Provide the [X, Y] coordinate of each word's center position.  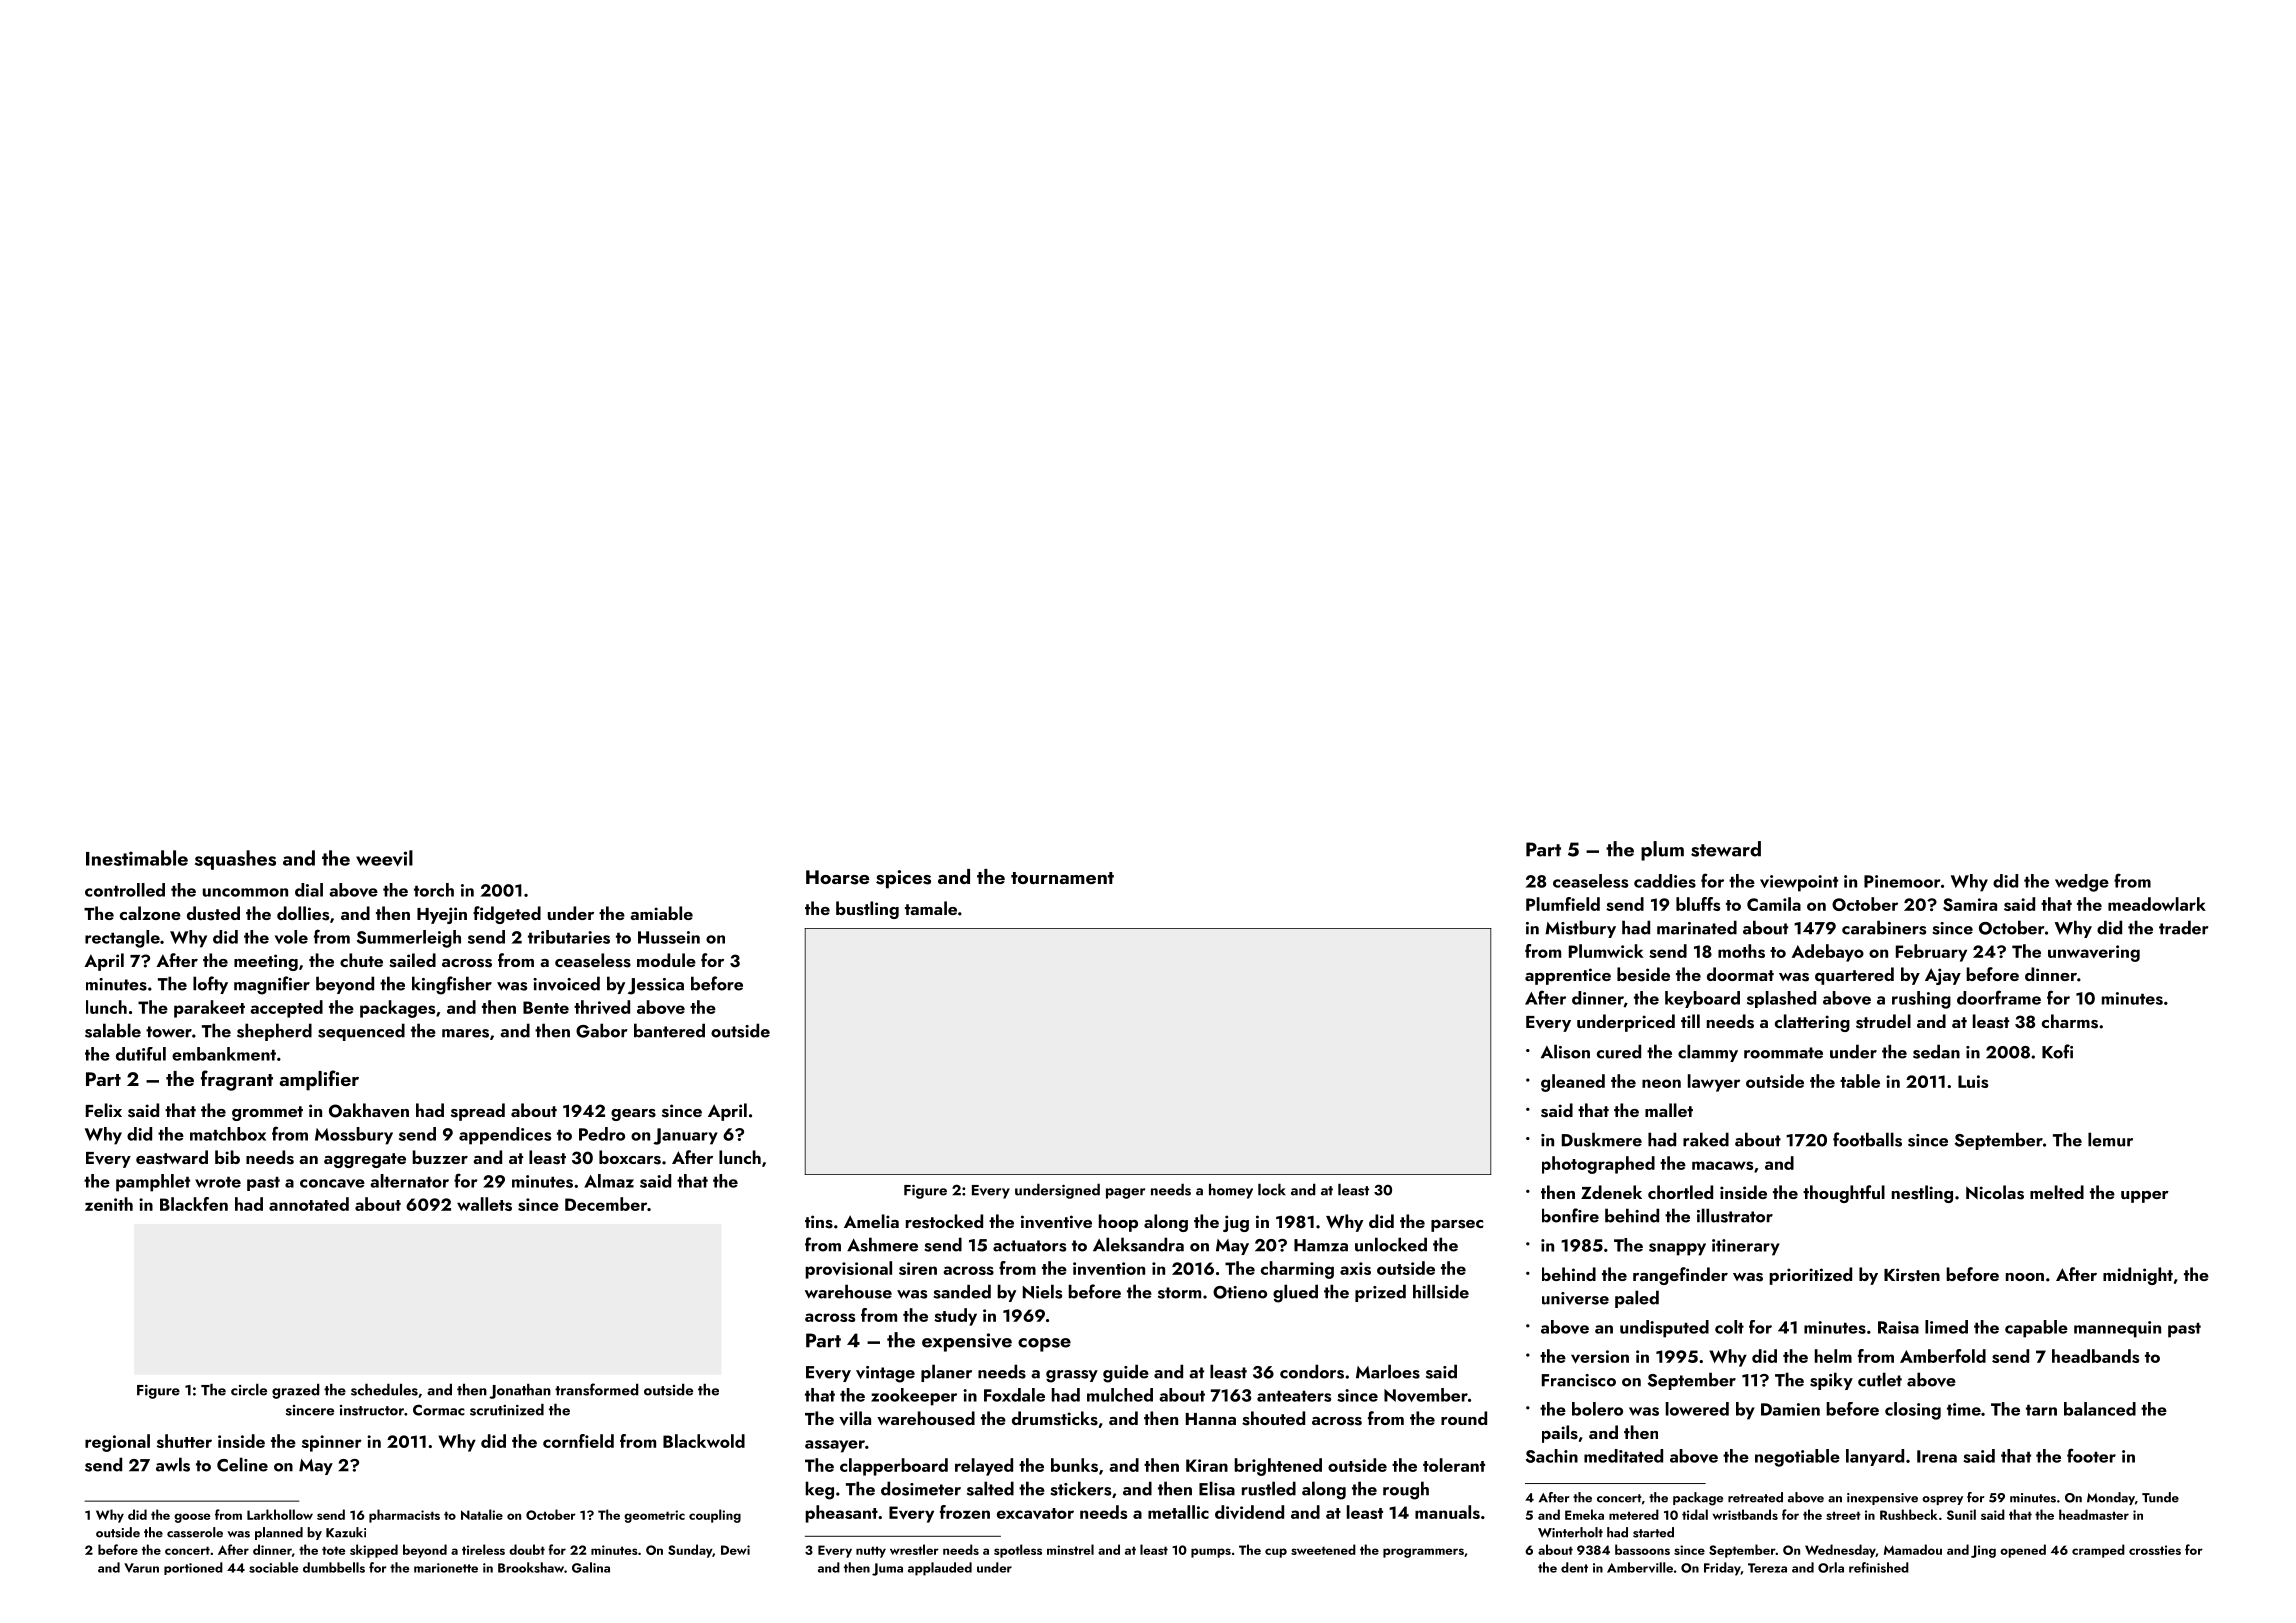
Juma [887, 1569]
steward [1726, 849]
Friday [1722, 1569]
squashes [235, 860]
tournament [1062, 878]
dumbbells [334, 1567]
